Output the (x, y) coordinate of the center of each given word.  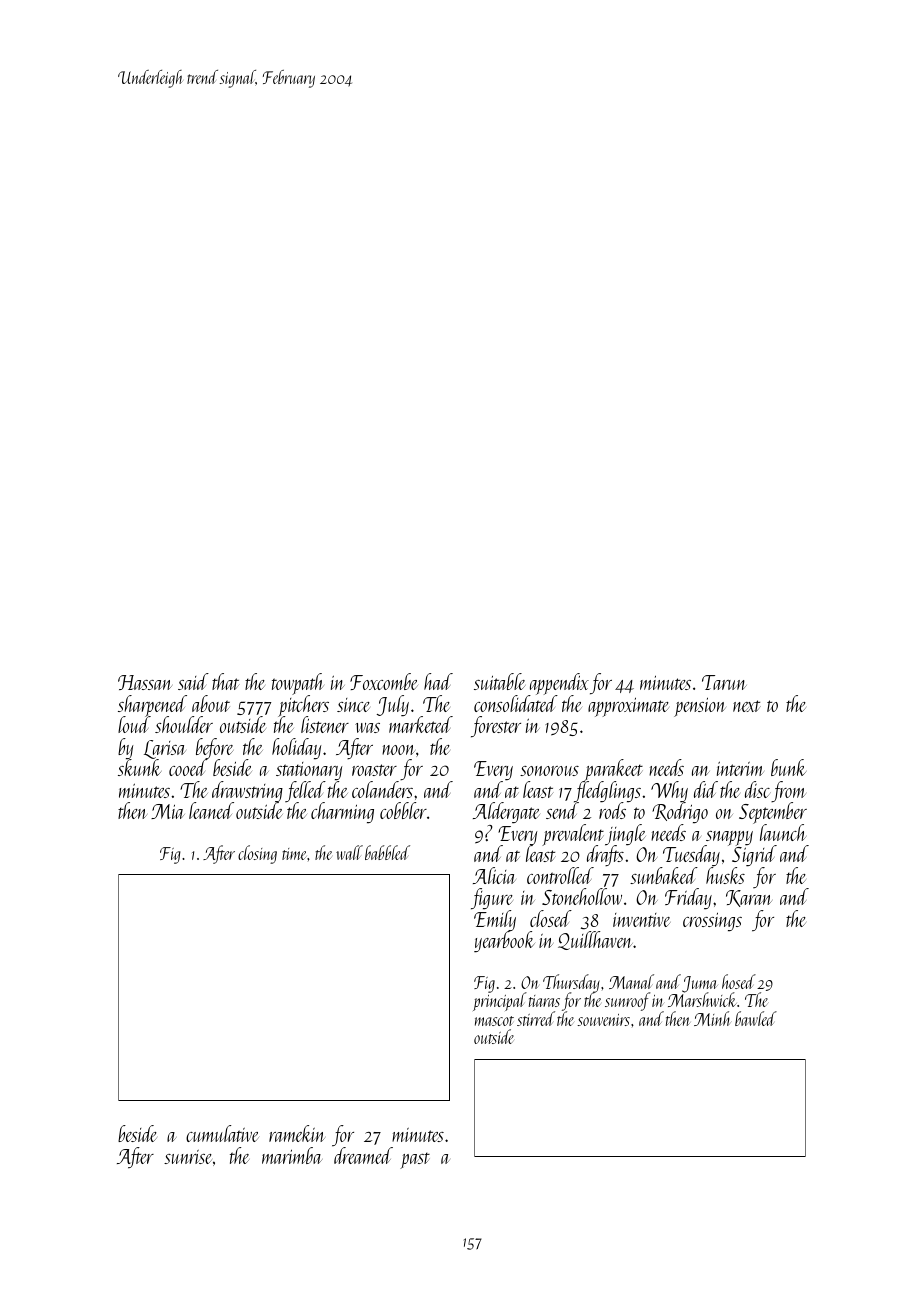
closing (257, 854)
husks (725, 875)
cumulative (222, 1133)
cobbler (403, 810)
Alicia (494, 875)
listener (325, 724)
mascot (494, 1021)
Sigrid (753, 856)
